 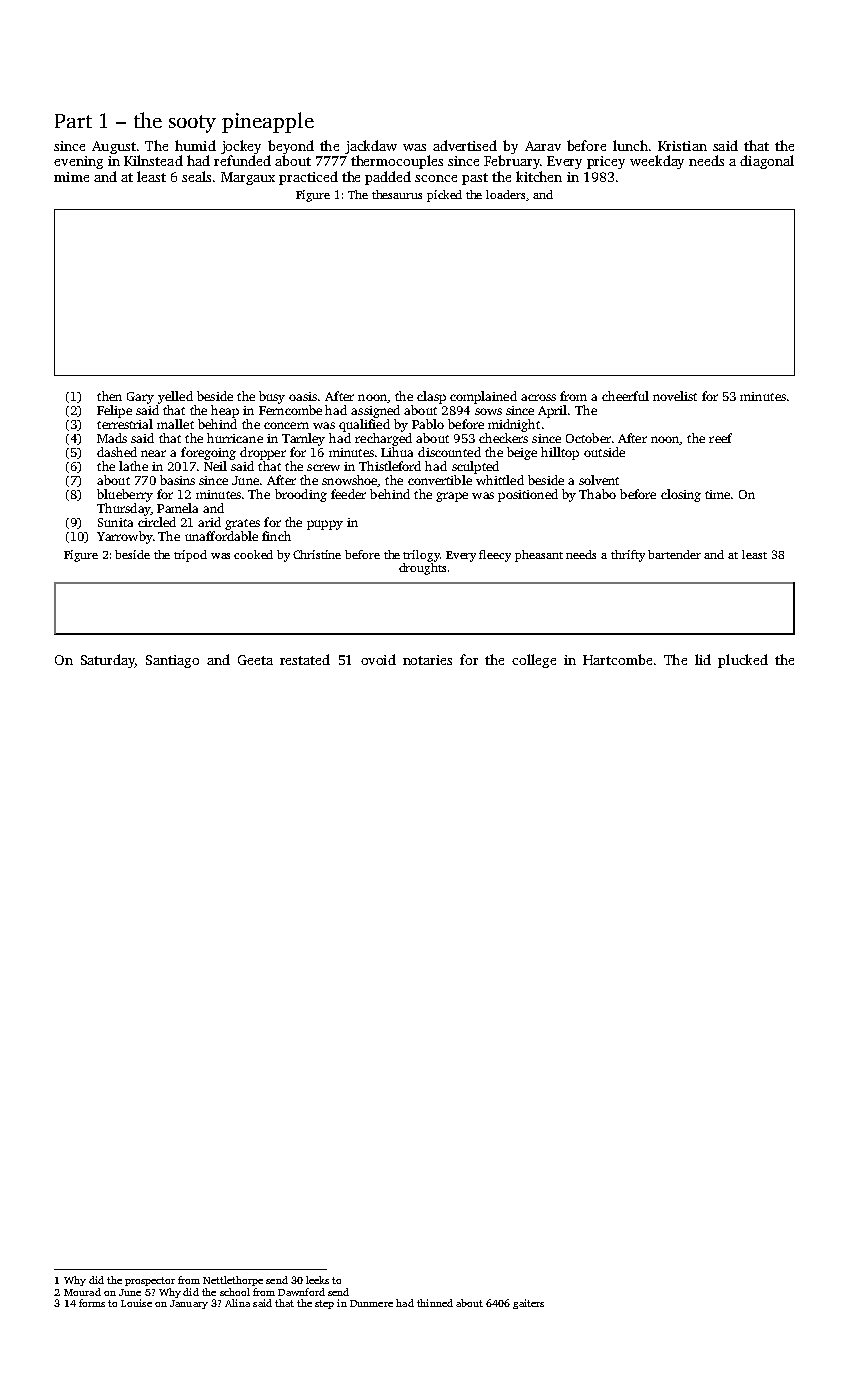 What do you see at coordinates (657, 162) in the image?
I see `weekday` at bounding box center [657, 162].
